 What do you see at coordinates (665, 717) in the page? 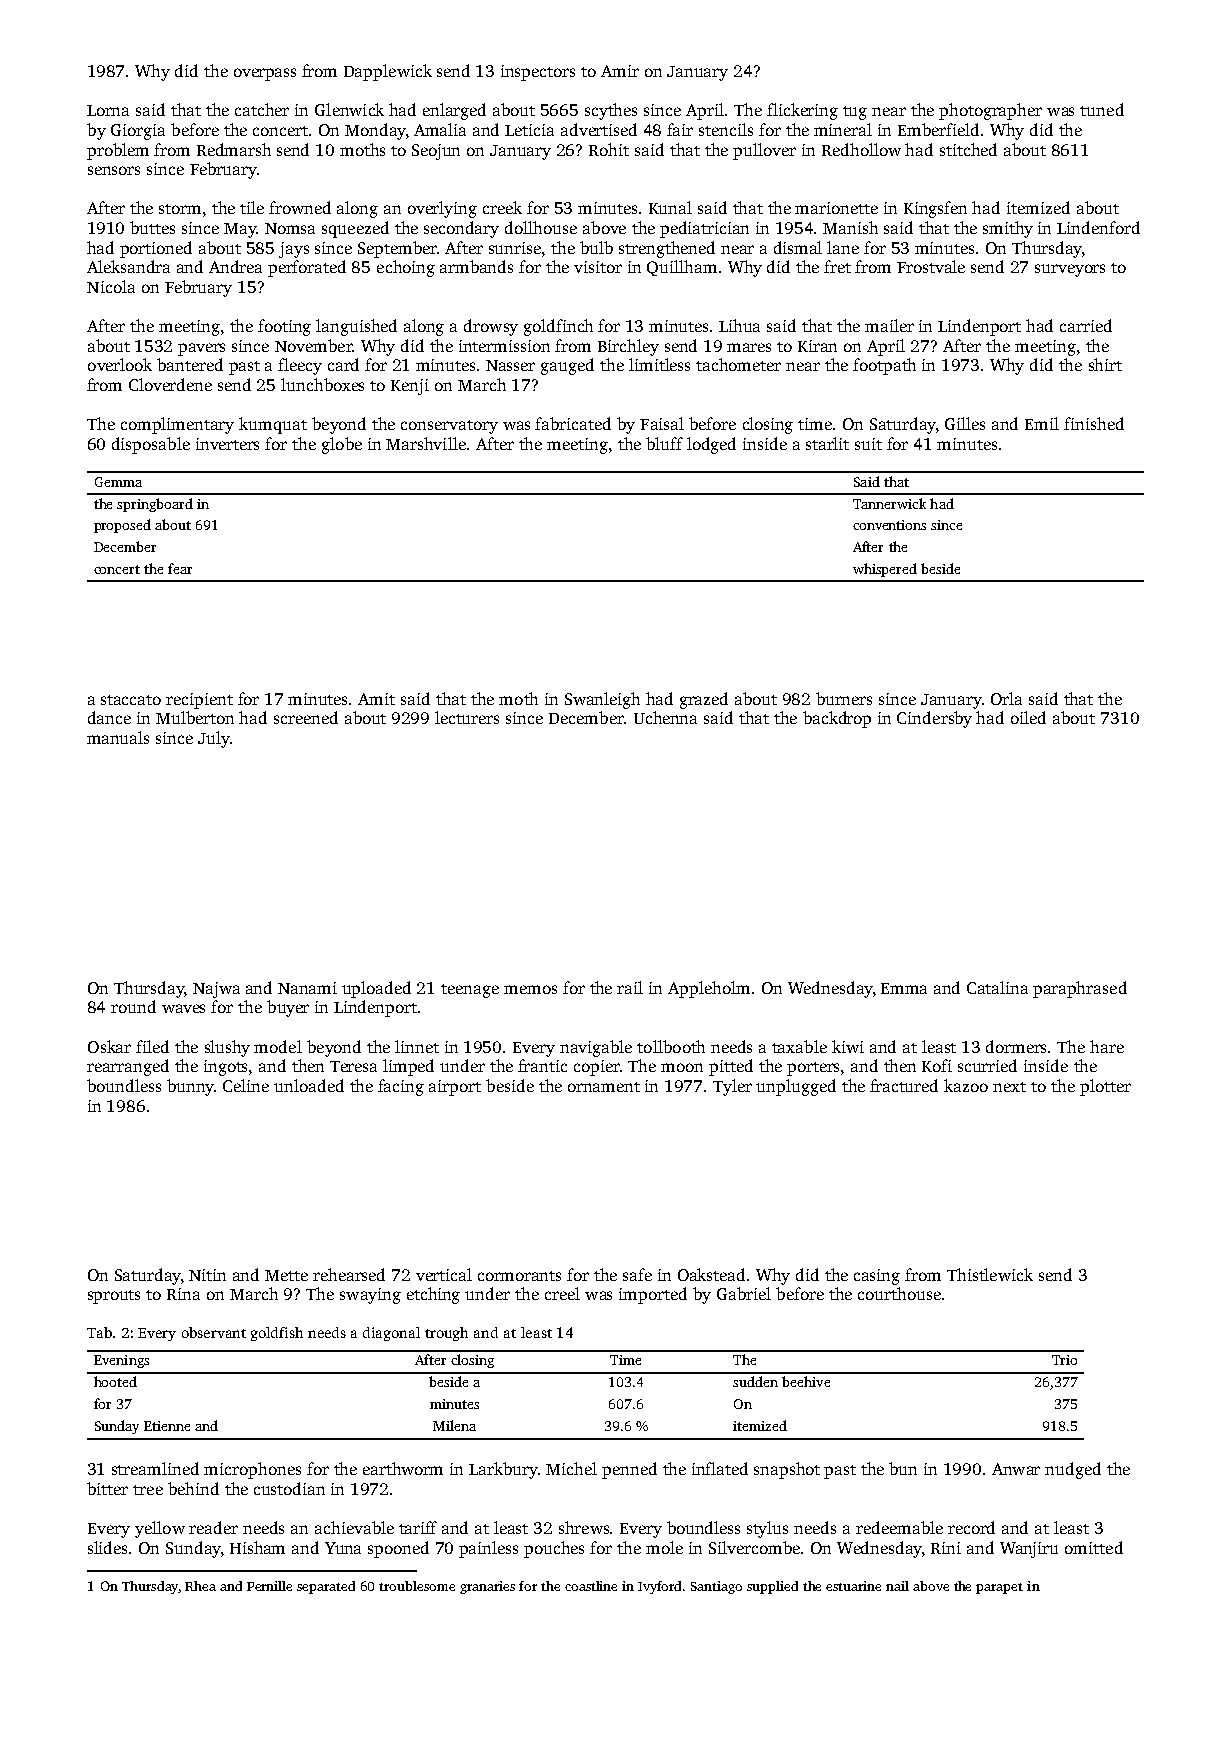
I see `Uchenna` at bounding box center [665, 717].
